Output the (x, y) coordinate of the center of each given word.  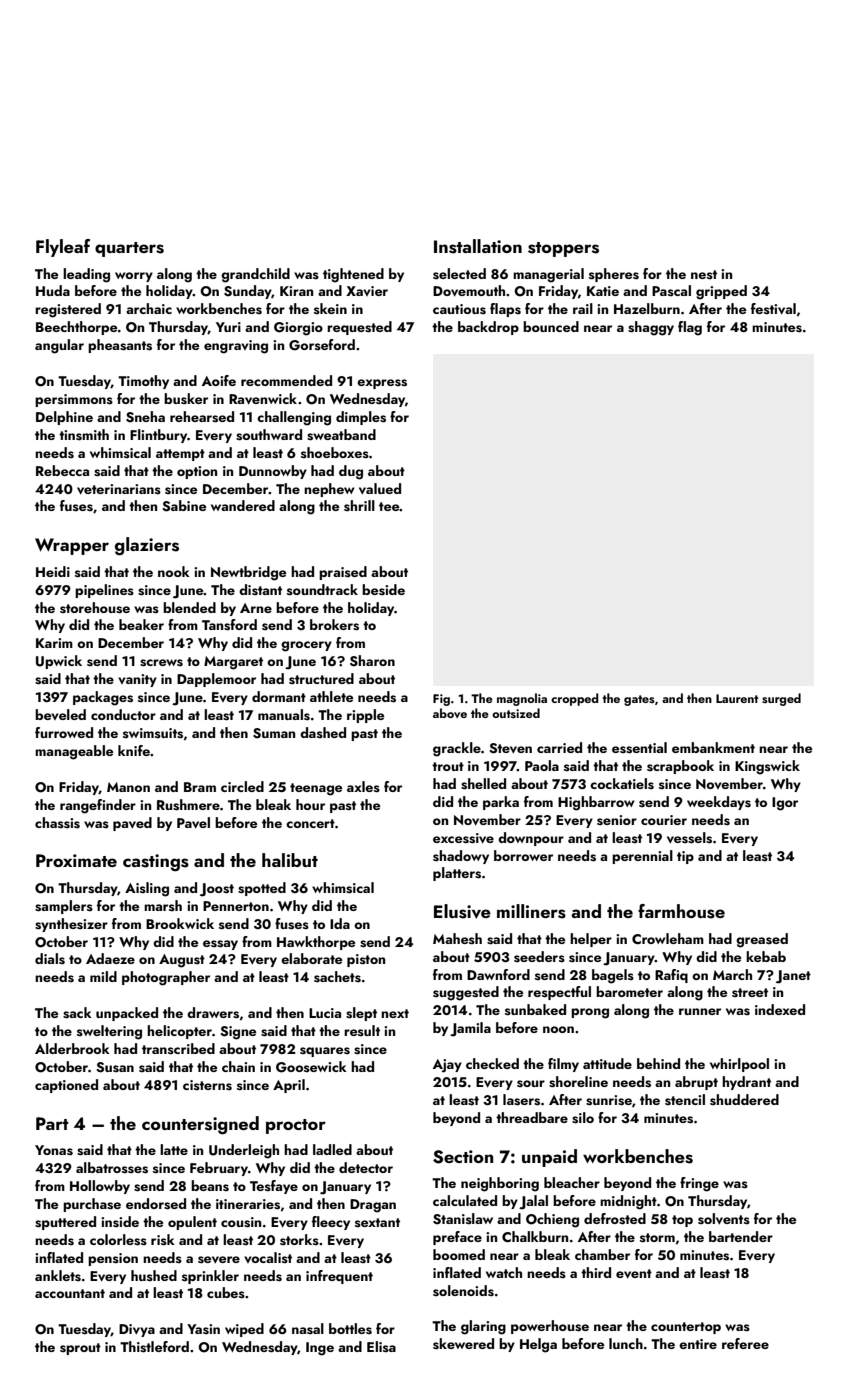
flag (690, 328)
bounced (551, 326)
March (732, 974)
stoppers (563, 249)
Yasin (203, 1329)
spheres (614, 275)
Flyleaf (63, 248)
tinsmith (84, 435)
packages (103, 698)
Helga (538, 1345)
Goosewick (311, 1067)
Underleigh (244, 1151)
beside (383, 590)
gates (639, 700)
